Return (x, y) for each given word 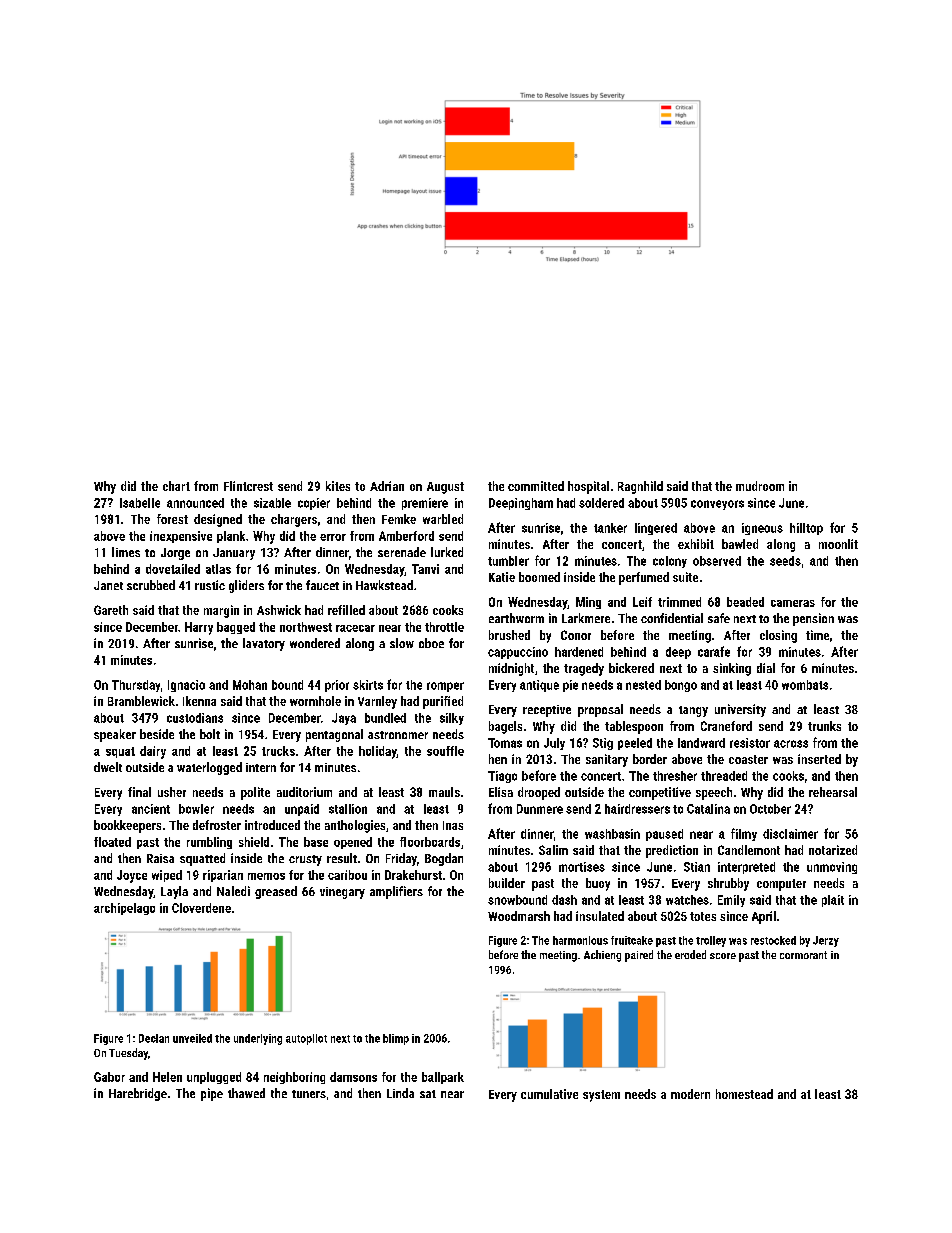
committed (536, 486)
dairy (153, 752)
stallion (348, 809)
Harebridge (138, 1094)
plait (833, 901)
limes (126, 552)
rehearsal (833, 792)
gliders (246, 586)
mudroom (760, 486)
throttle (444, 627)
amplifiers (396, 892)
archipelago (124, 909)
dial (766, 668)
